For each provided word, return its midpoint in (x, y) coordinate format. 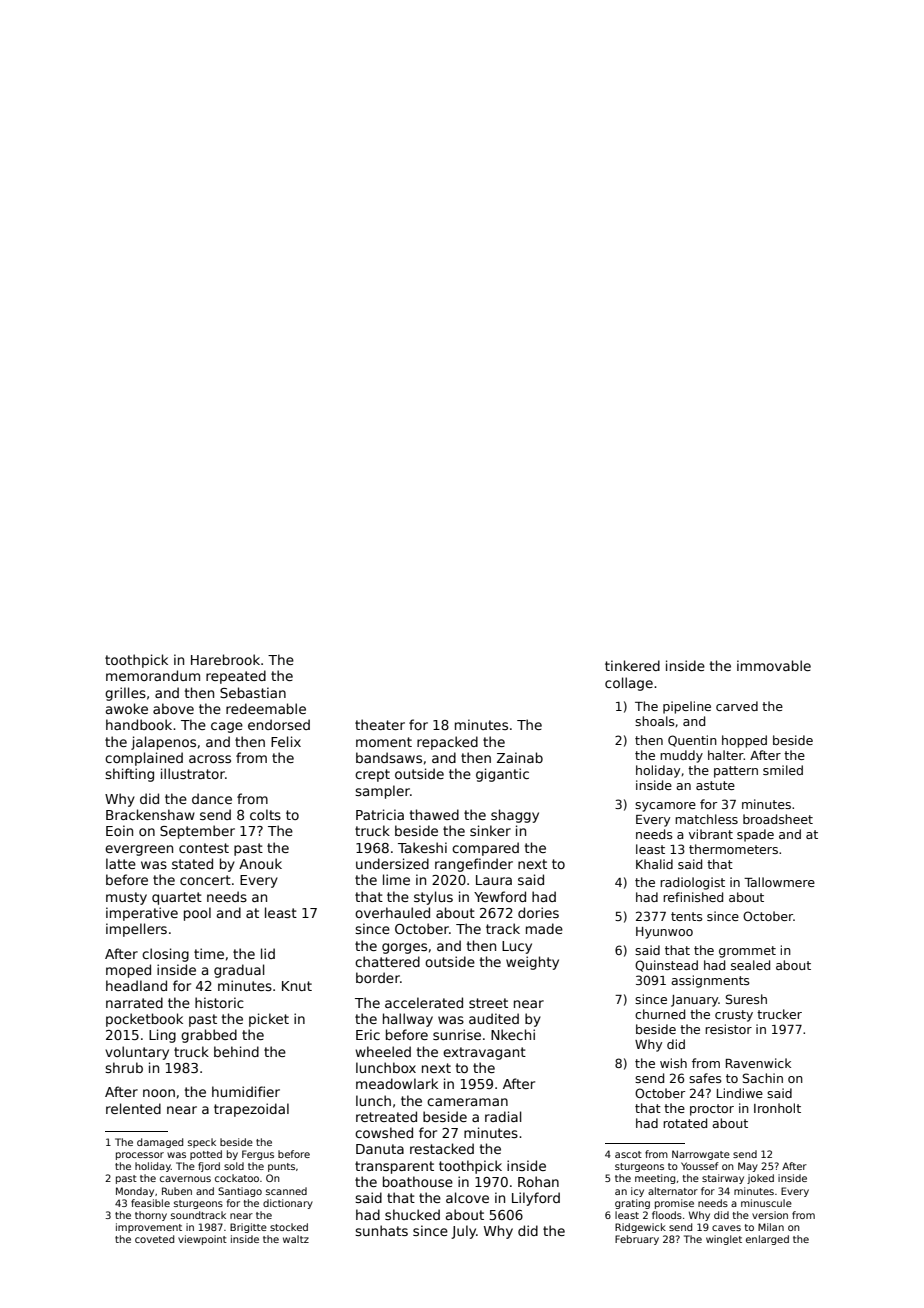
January (695, 1001)
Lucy (517, 947)
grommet (747, 952)
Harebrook (225, 659)
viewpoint (202, 1240)
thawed (434, 814)
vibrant (711, 834)
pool (197, 914)
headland (136, 985)
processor (140, 1156)
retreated (386, 1116)
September (197, 832)
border (378, 977)
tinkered (632, 665)
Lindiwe (740, 1093)
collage (629, 684)
